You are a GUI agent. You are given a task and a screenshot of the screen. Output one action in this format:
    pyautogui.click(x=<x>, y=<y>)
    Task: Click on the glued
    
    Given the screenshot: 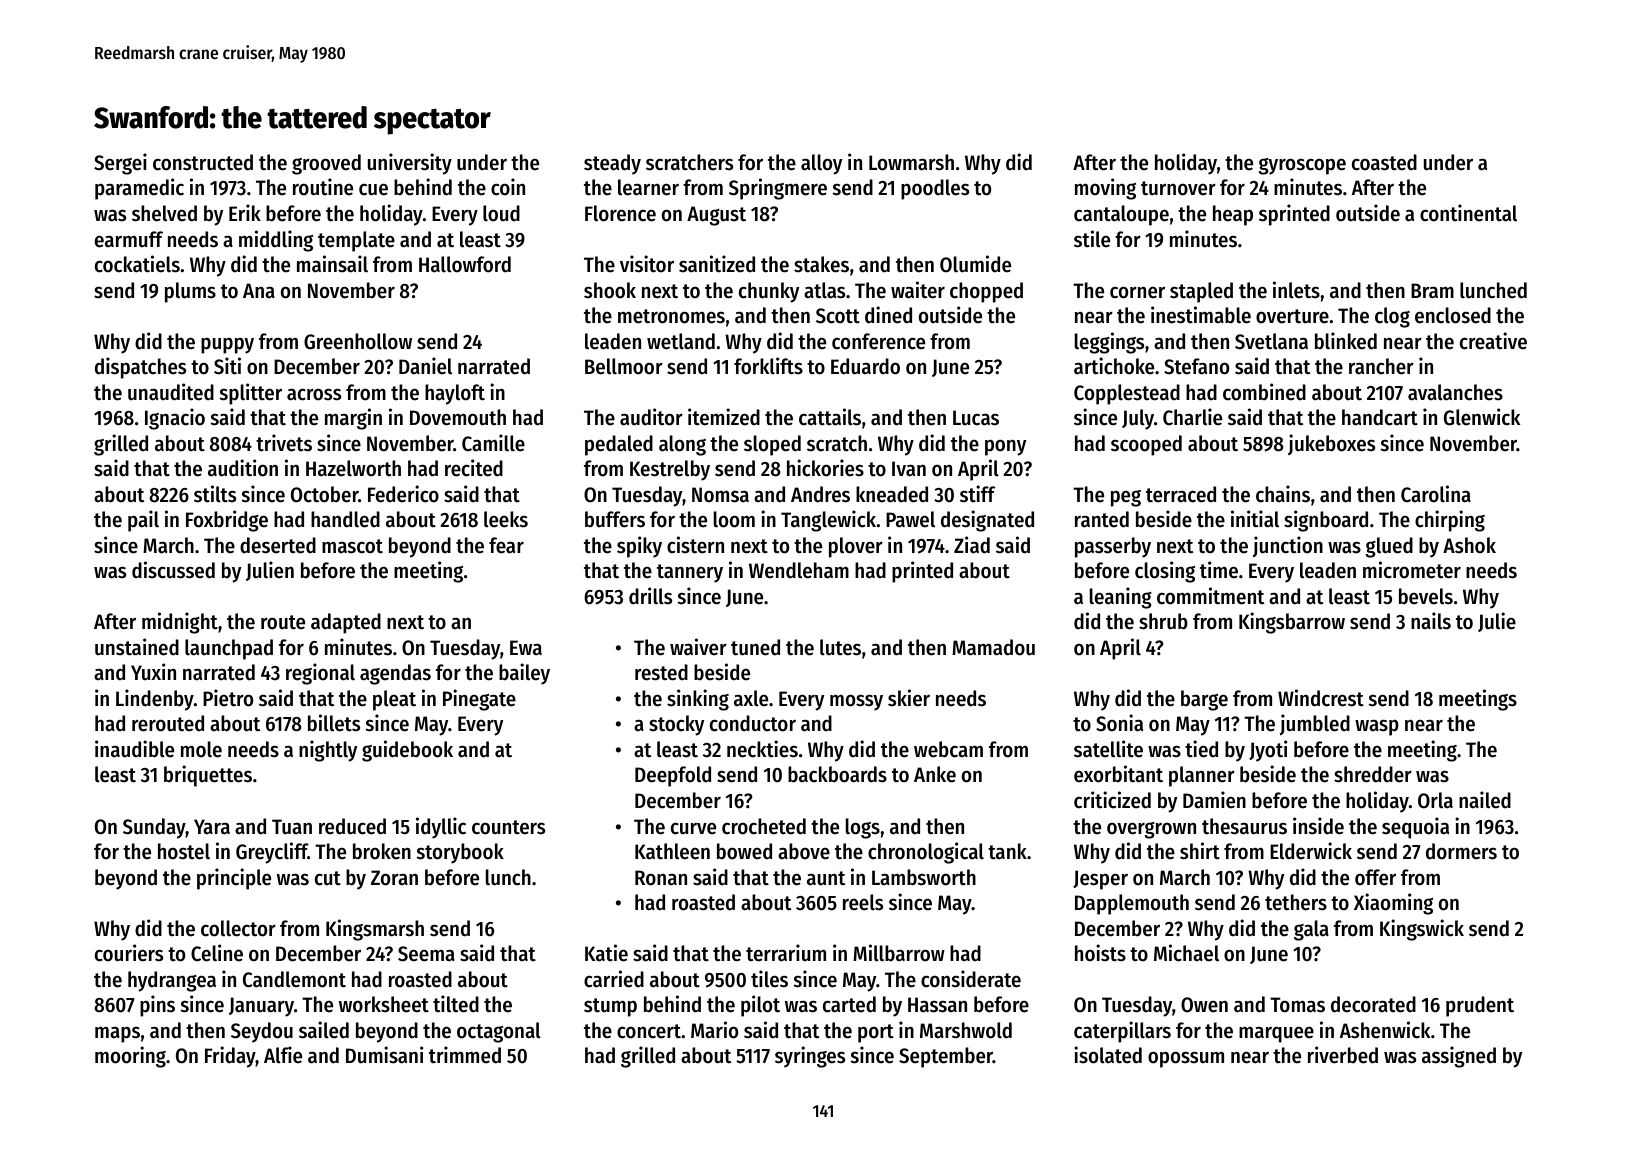 What is the action you would take?
    pyautogui.click(x=1389, y=547)
